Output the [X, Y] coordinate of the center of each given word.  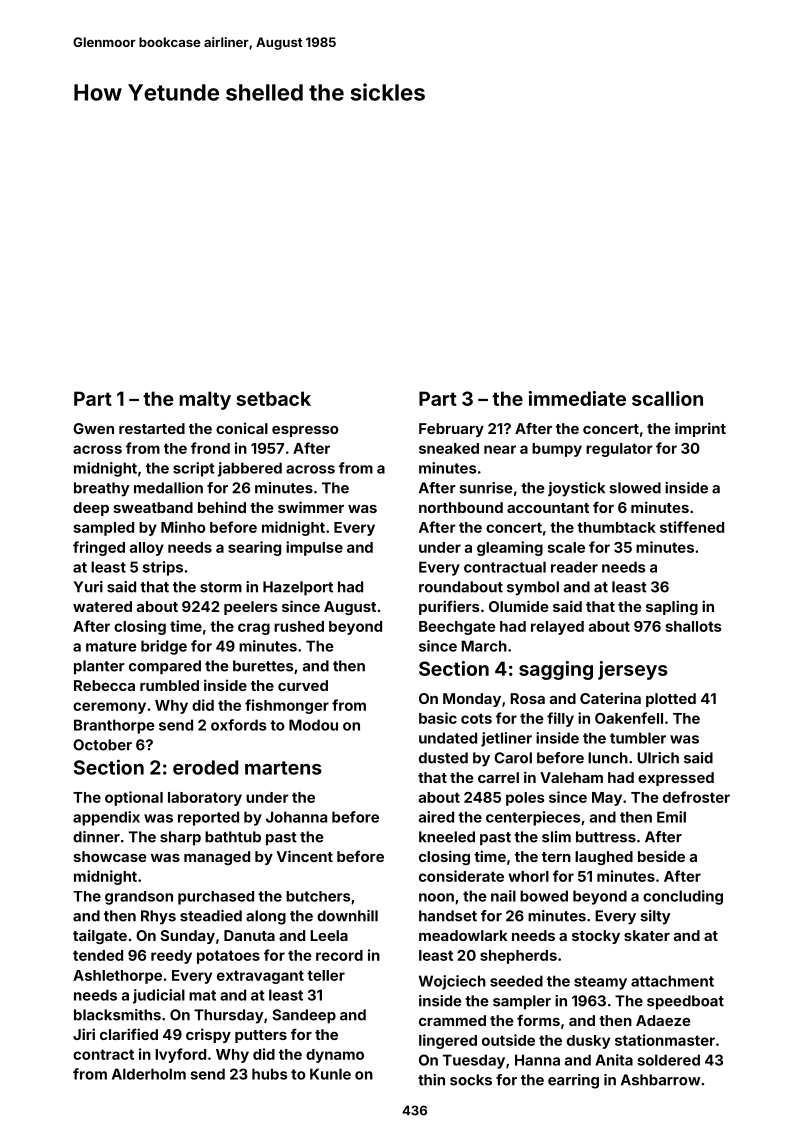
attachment [672, 981]
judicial [159, 996]
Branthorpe [114, 726]
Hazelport [298, 588]
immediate [577, 398]
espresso [305, 431]
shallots [693, 626]
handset [448, 916]
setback [273, 398]
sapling [672, 607]
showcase [110, 856]
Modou [313, 725]
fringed [99, 548]
